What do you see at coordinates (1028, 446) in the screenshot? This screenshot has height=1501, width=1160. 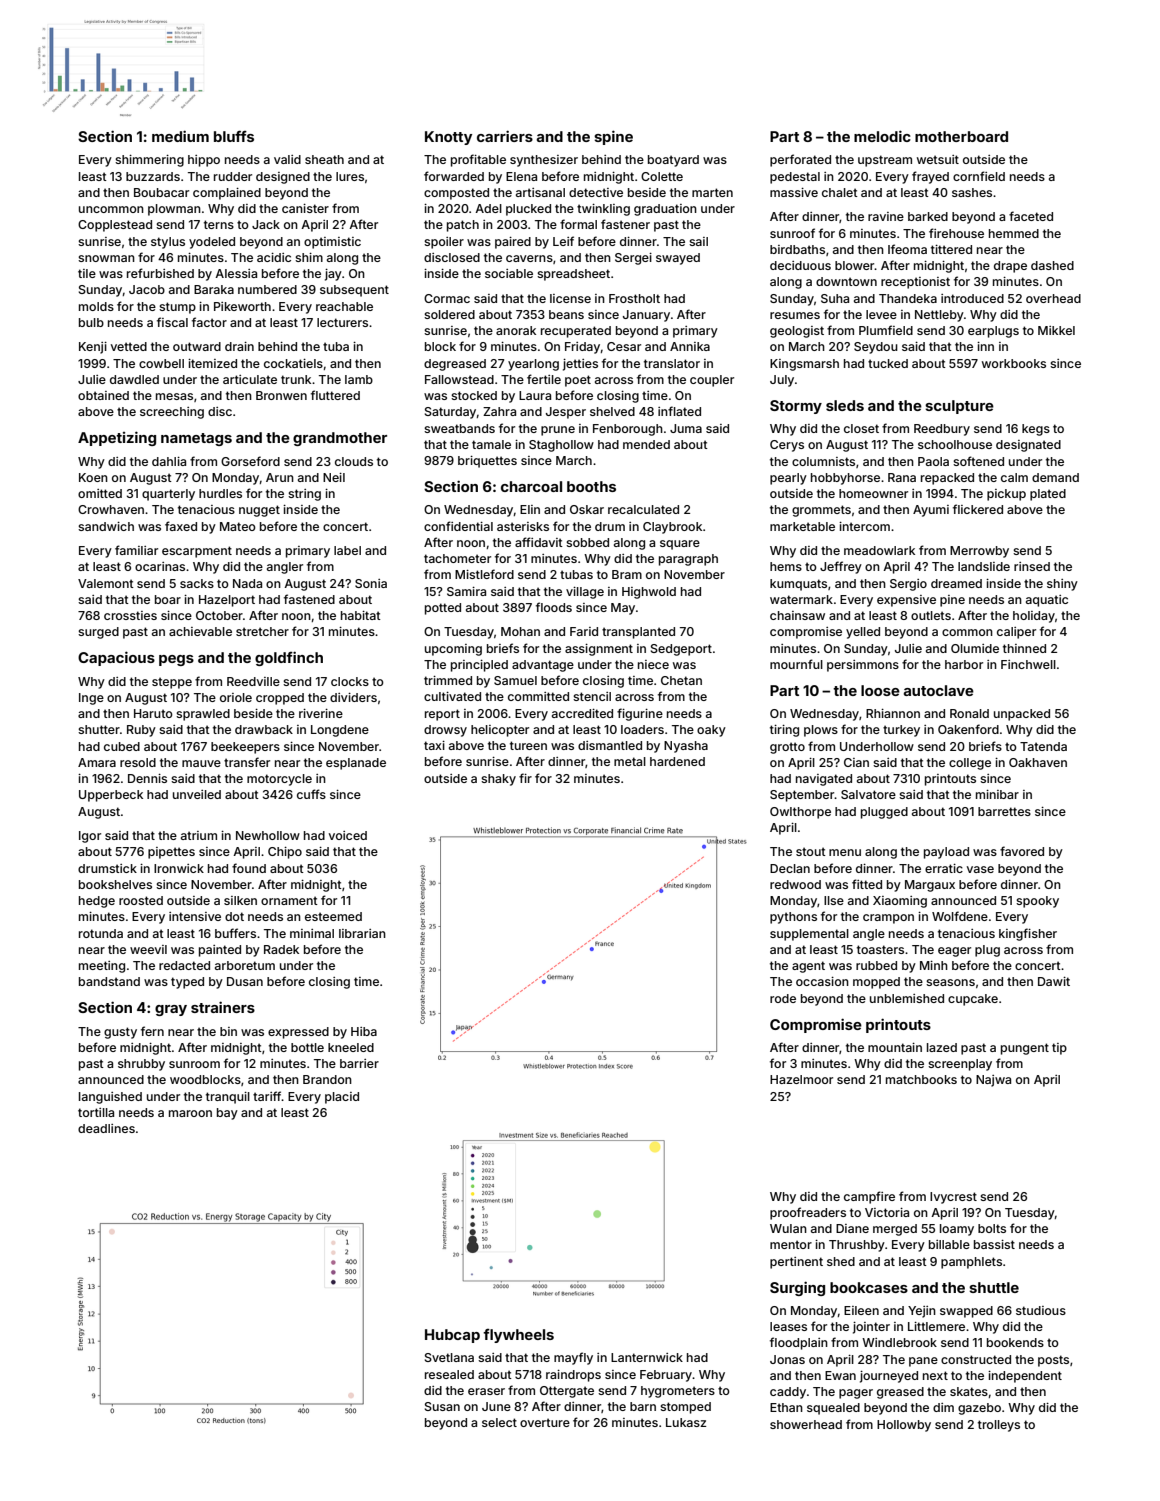 I see `designated` at bounding box center [1028, 446].
